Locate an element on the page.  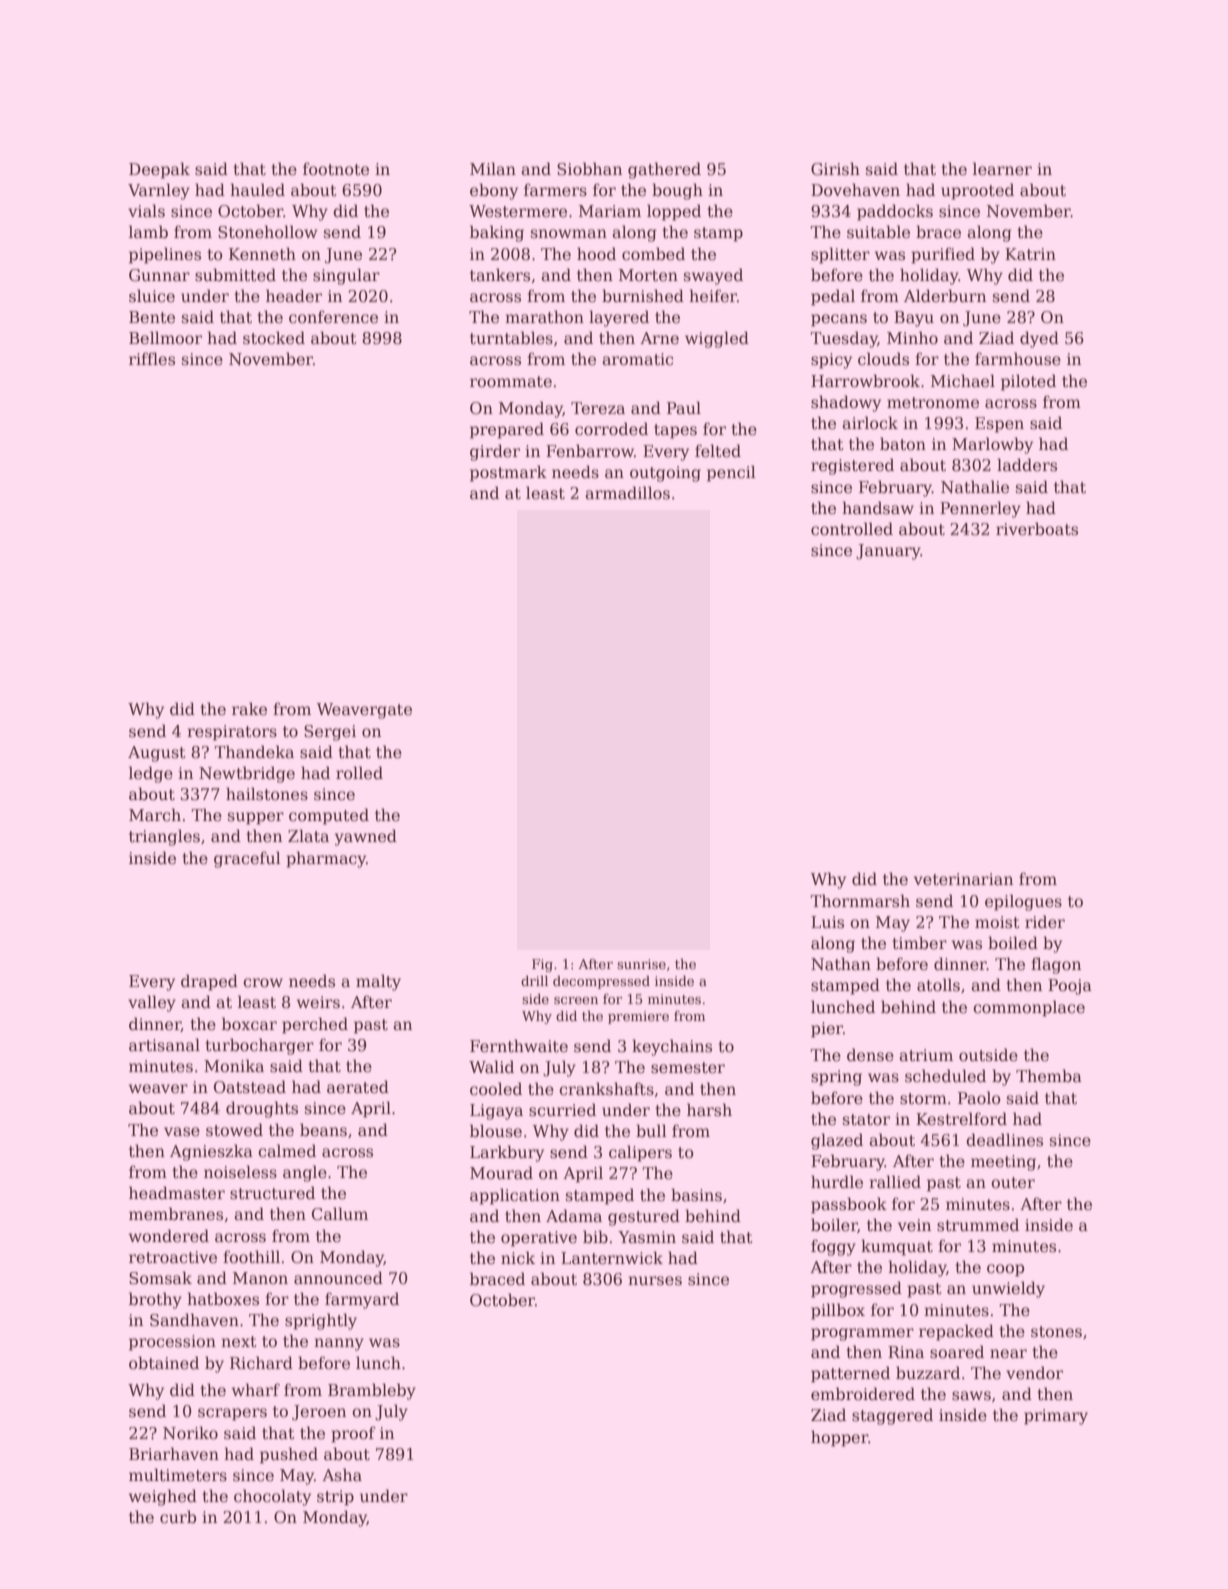
Deepak is located at coordinates (159, 170).
